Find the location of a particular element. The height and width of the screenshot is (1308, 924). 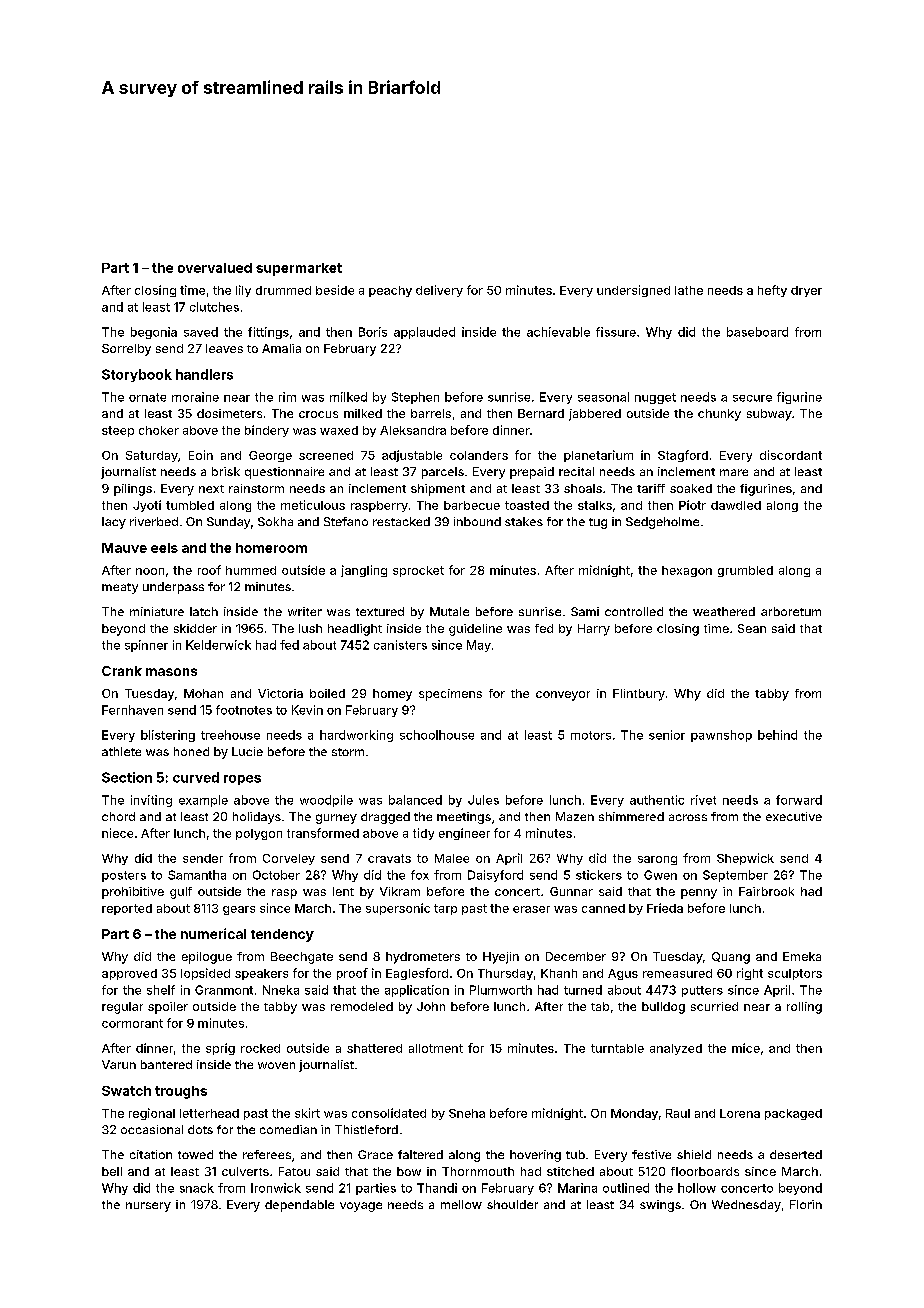

baseboard is located at coordinates (757, 332).
